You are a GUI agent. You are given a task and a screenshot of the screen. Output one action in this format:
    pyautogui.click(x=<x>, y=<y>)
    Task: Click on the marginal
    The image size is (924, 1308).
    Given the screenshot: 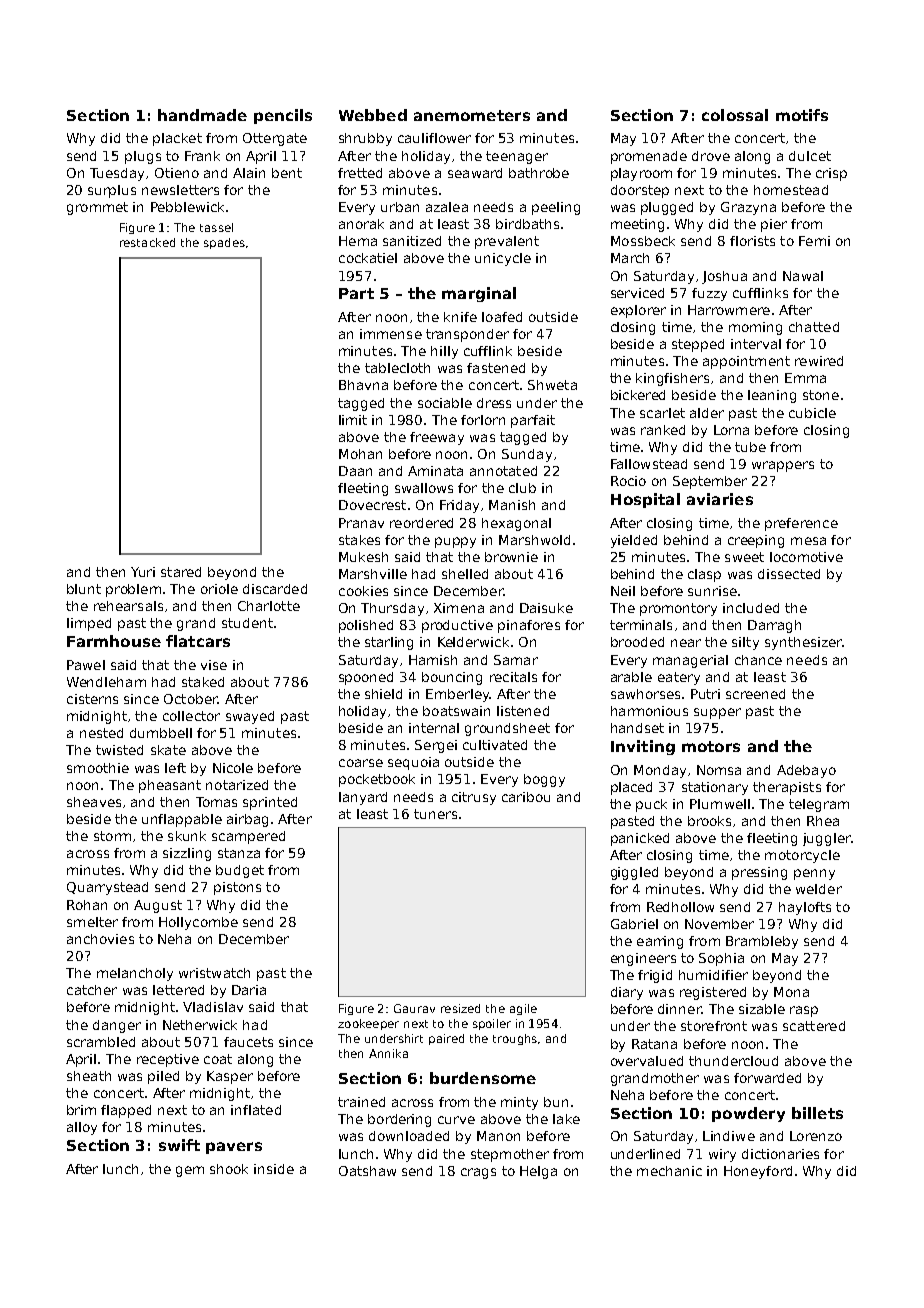 What is the action you would take?
    pyautogui.click(x=479, y=294)
